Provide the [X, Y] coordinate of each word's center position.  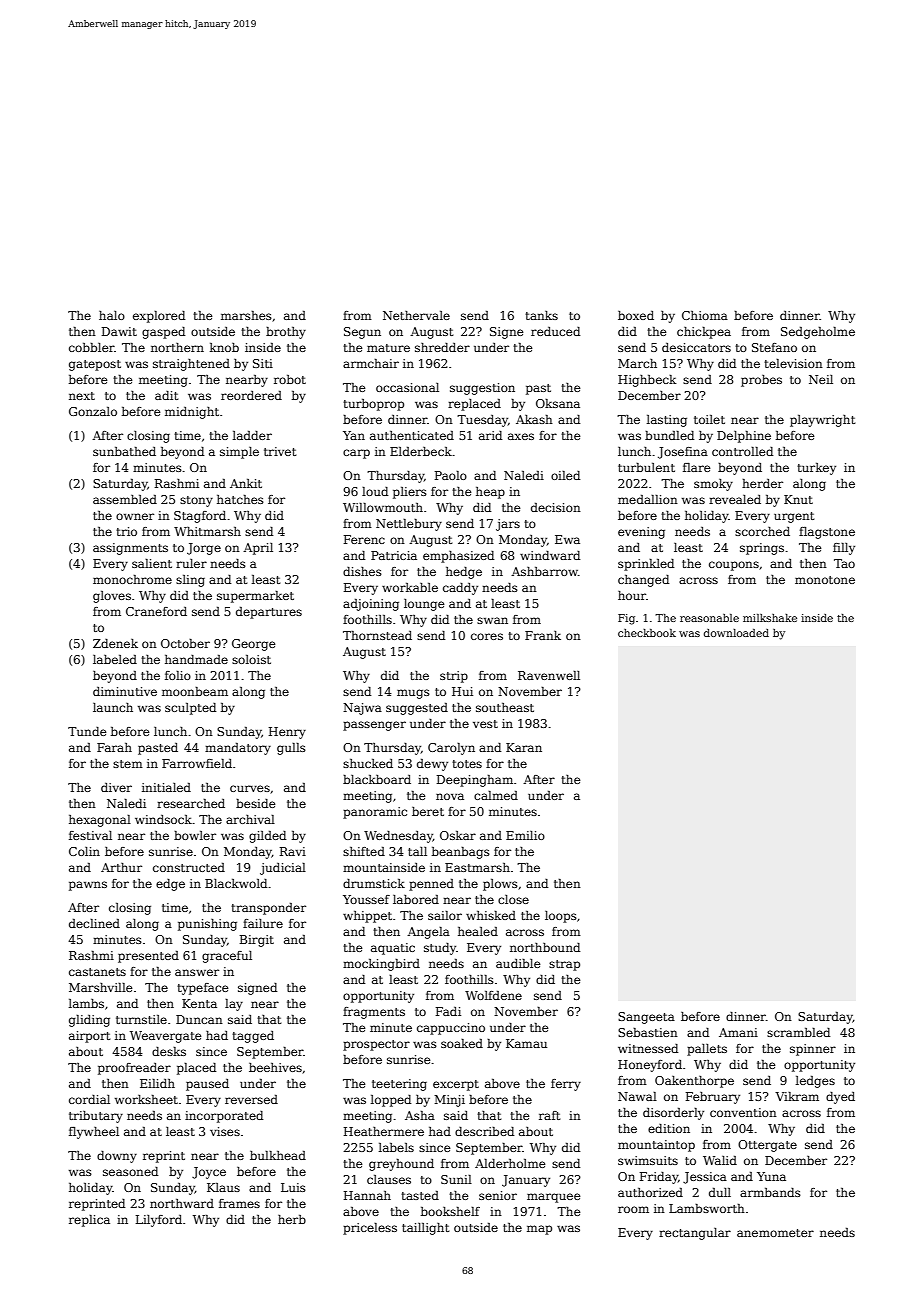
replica [89, 1221]
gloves [112, 597]
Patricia [394, 555]
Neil [821, 379]
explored [159, 317]
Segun [362, 333]
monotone [825, 580]
